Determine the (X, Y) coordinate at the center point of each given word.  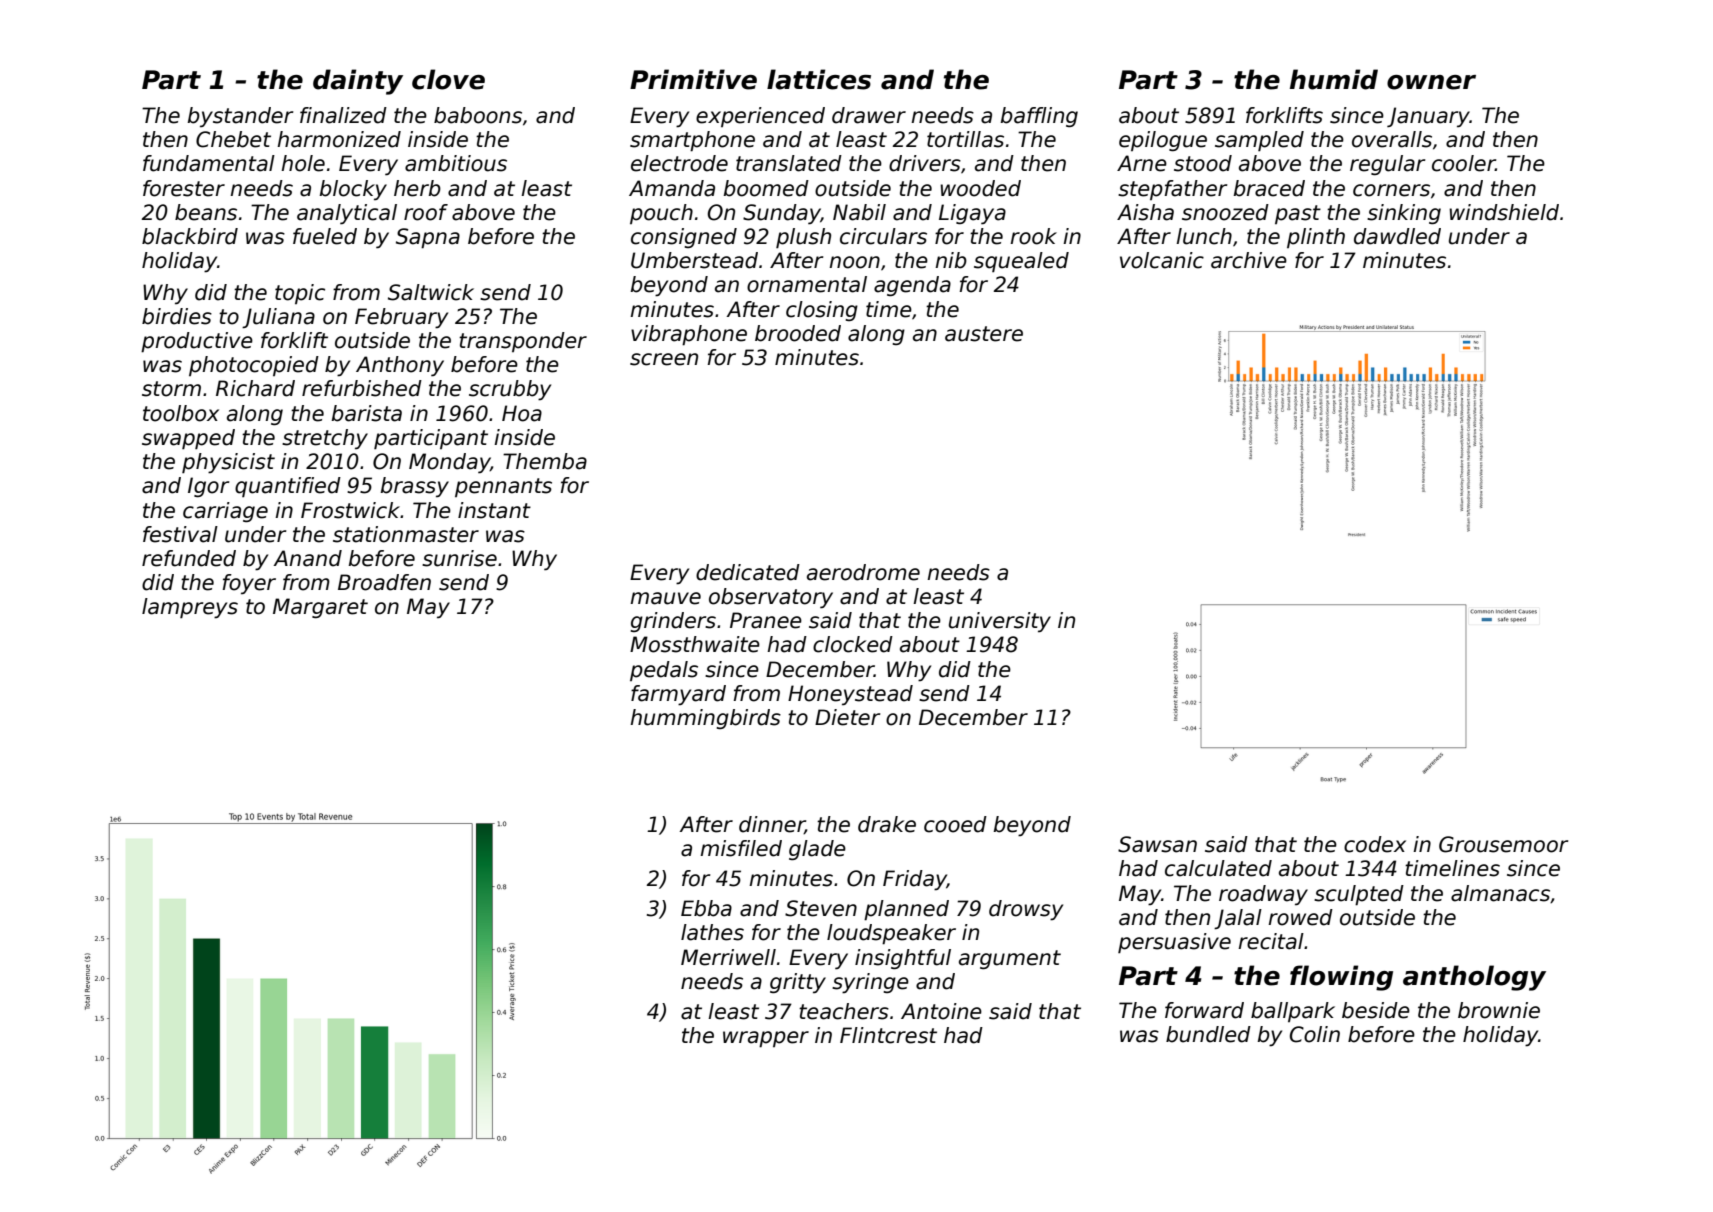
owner (1431, 82)
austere (984, 334)
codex (1375, 844)
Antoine (941, 1011)
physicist (228, 463)
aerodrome (863, 572)
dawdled (1397, 236)
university (1000, 622)
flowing (1341, 978)
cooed (955, 824)
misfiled (741, 848)
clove (448, 79)
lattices (819, 79)
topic (300, 294)
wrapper (766, 1039)
